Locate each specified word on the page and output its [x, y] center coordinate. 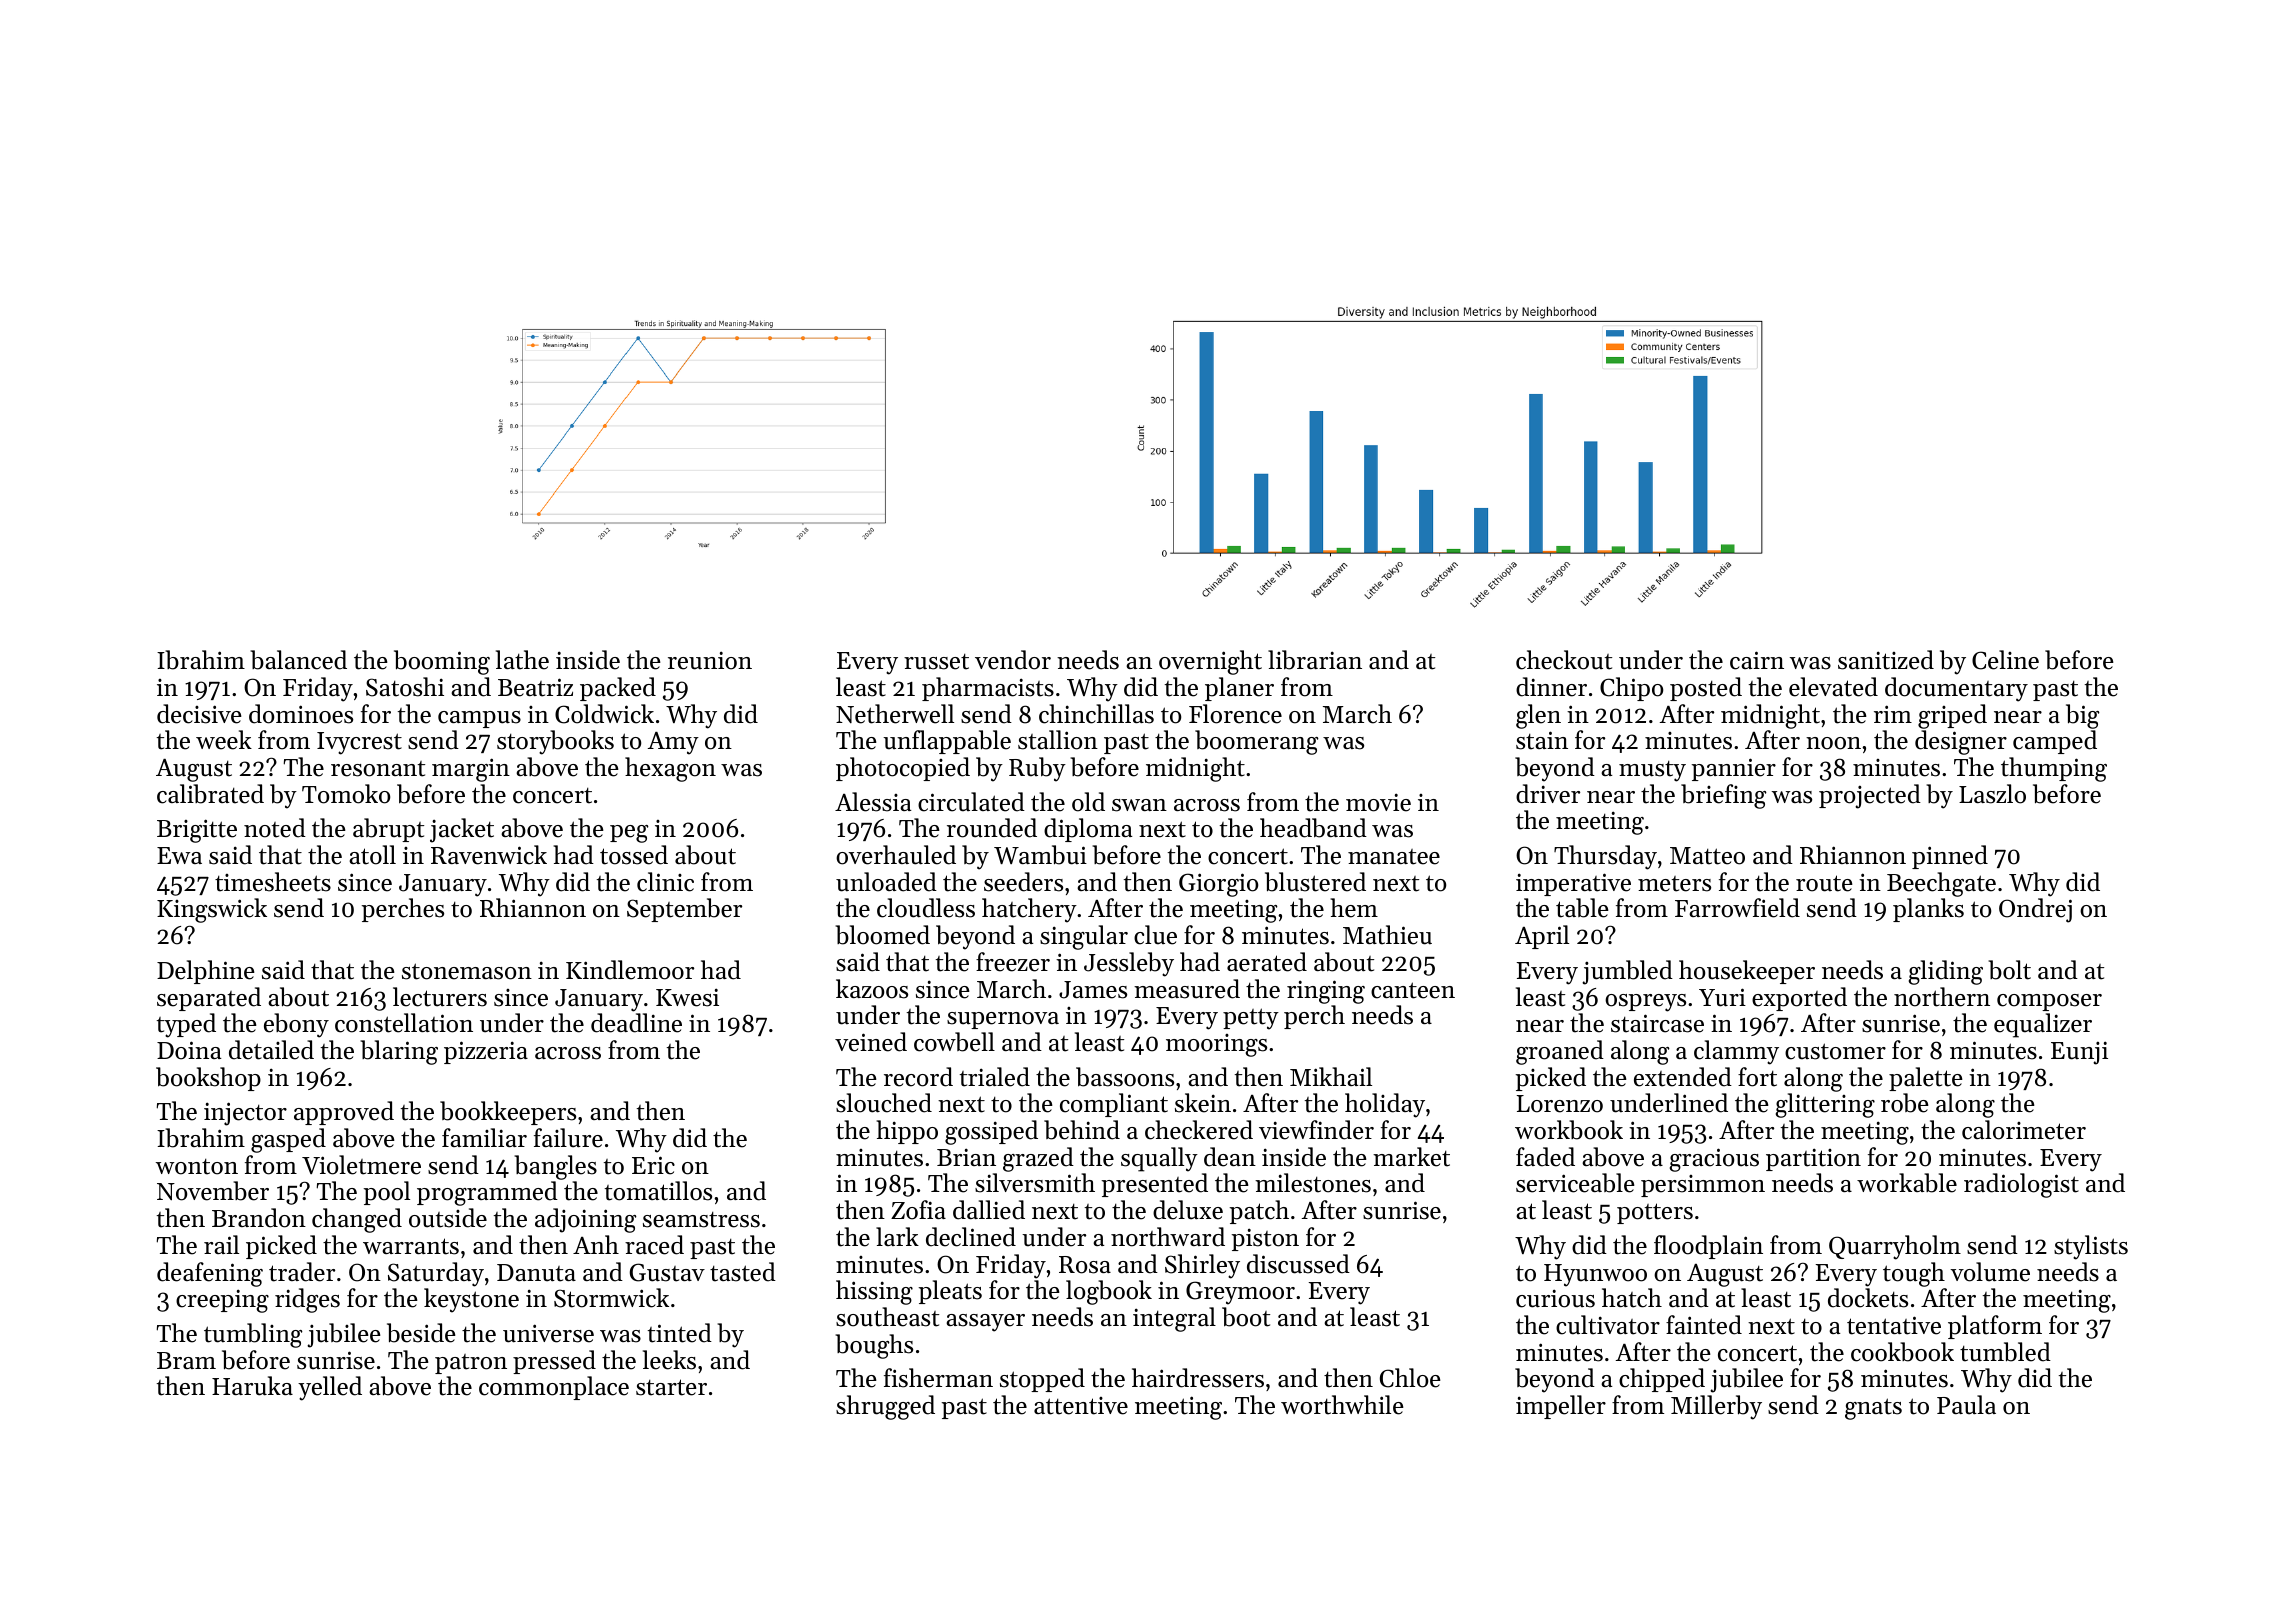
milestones [1313, 1183]
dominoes [301, 714]
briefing [1724, 796]
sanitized [1886, 660]
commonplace [554, 1388]
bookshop [208, 1079]
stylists [2091, 1247]
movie [1378, 802]
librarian [1315, 660]
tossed [634, 855]
